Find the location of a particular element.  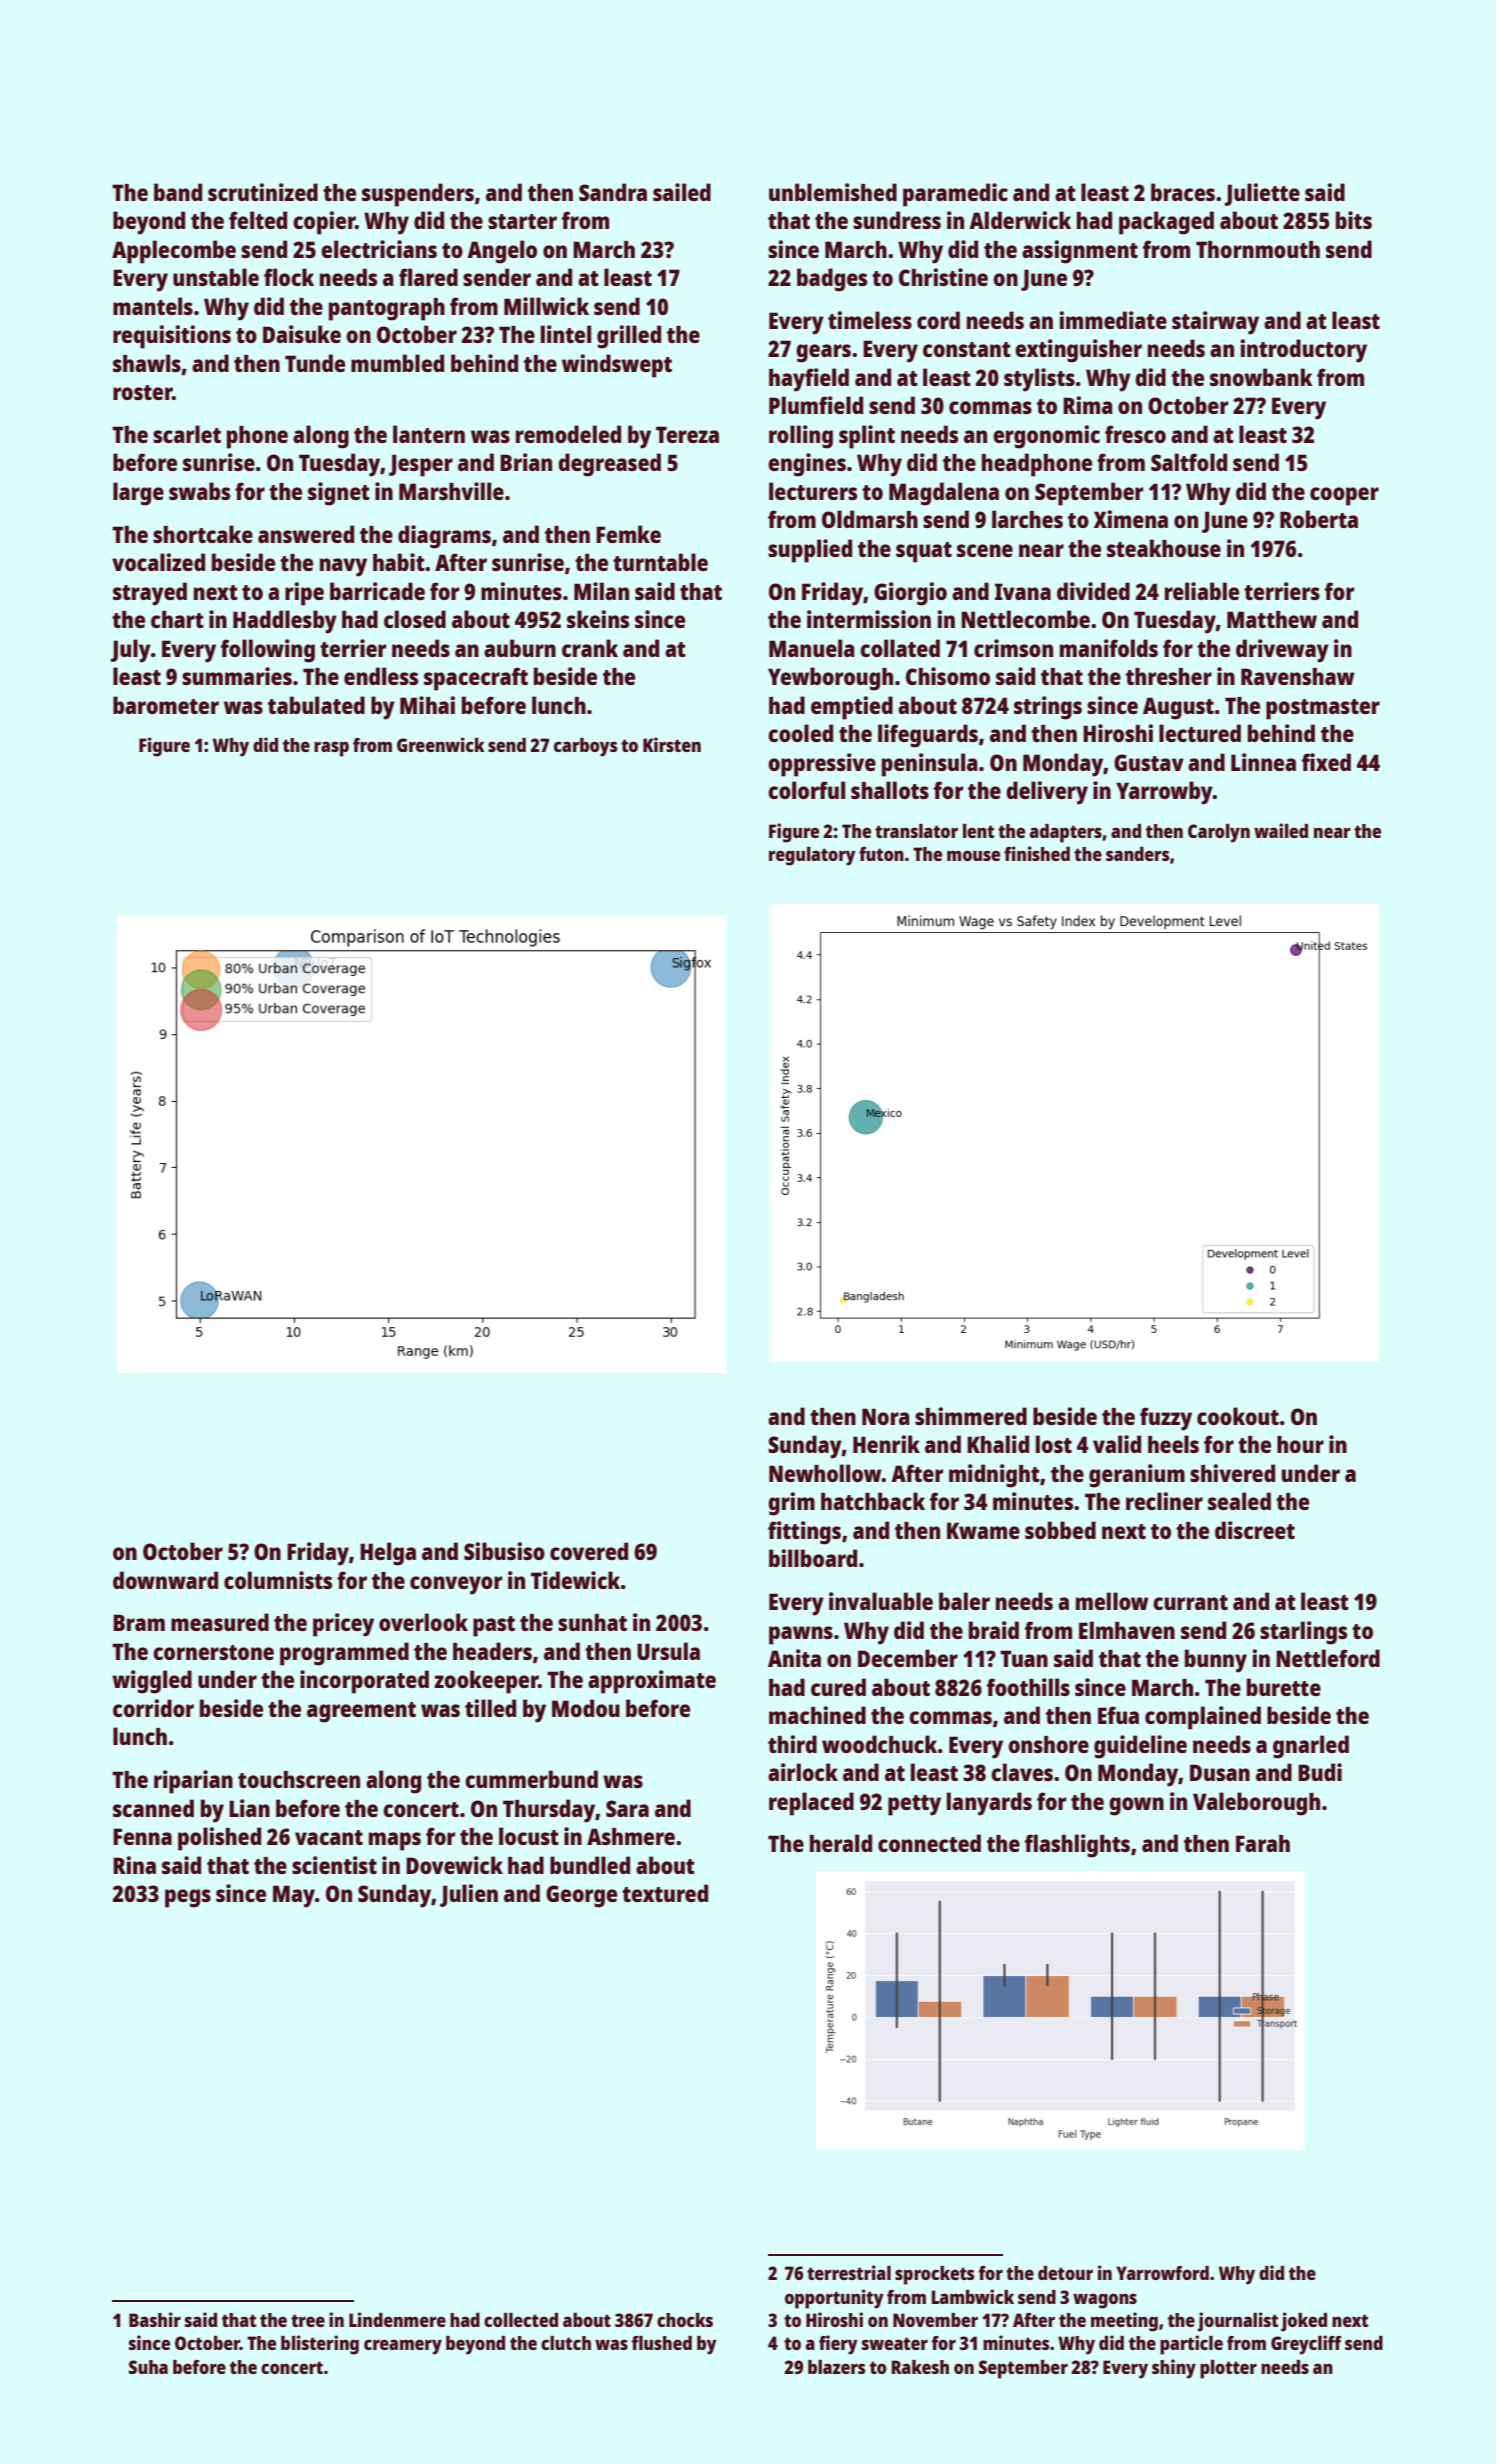

adapters is located at coordinates (1066, 833).
